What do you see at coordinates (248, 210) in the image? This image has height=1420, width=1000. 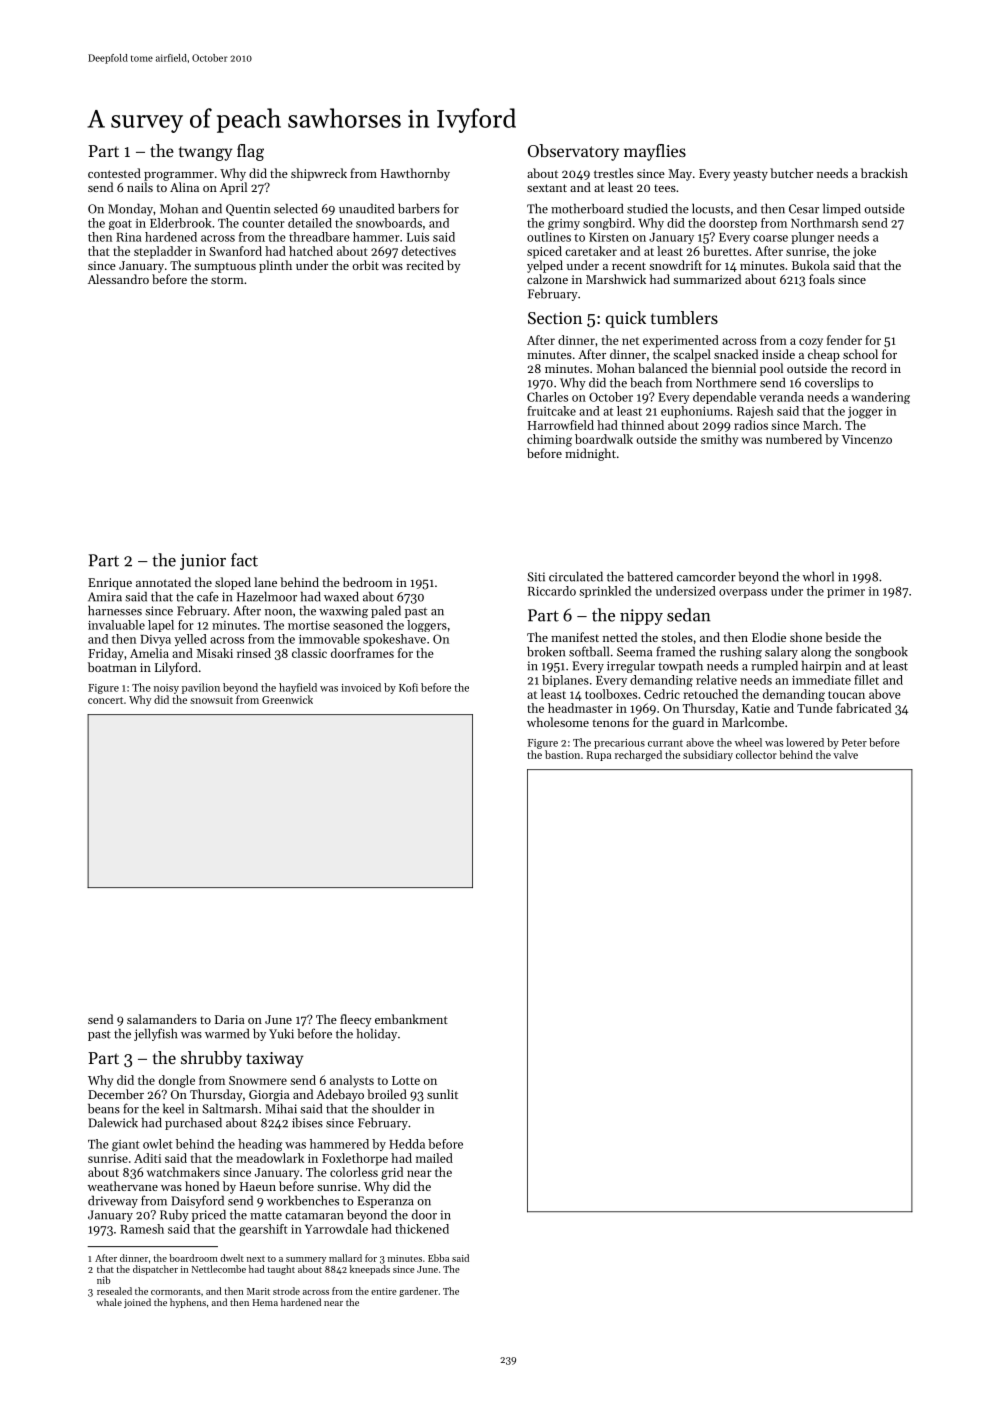 I see `Quentin` at bounding box center [248, 210].
